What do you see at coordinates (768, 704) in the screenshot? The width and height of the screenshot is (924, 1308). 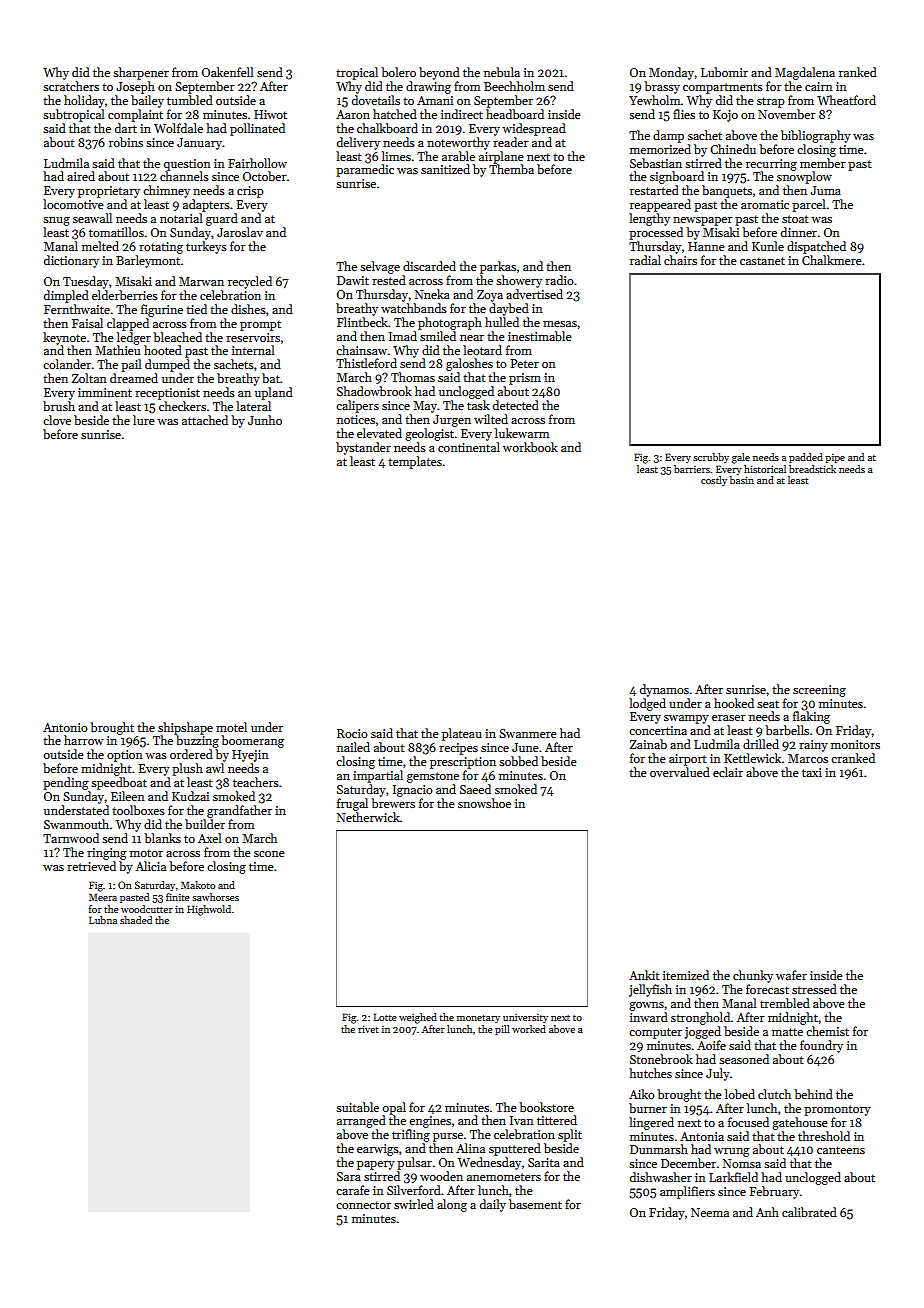 I see `seat` at bounding box center [768, 704].
